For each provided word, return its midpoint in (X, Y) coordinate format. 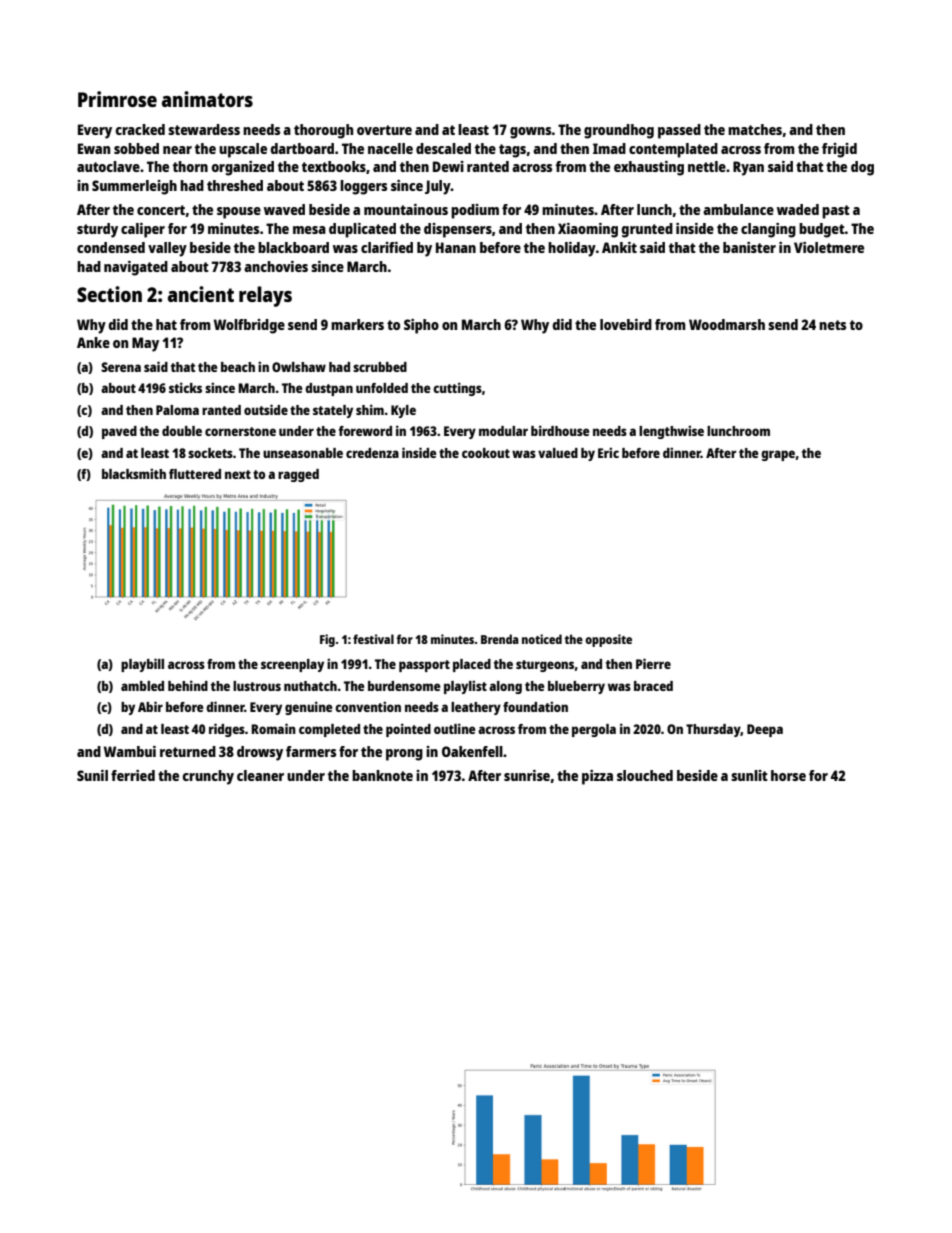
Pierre (653, 663)
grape (778, 455)
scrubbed (380, 367)
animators (207, 99)
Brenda (500, 639)
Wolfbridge (249, 326)
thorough (323, 131)
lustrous (257, 686)
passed (679, 131)
